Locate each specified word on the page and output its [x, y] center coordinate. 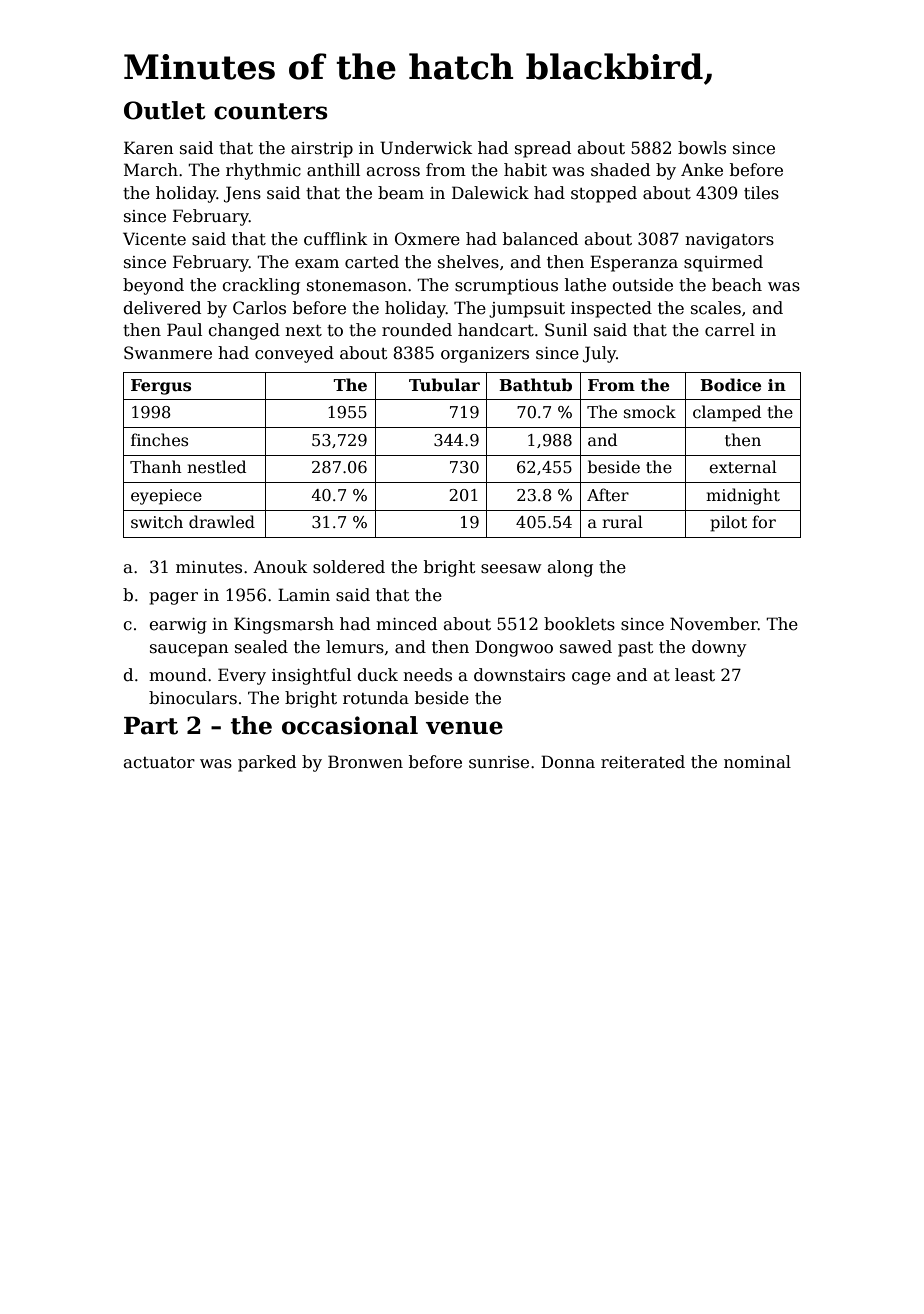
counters [271, 111]
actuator [159, 763]
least [695, 675]
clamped [727, 413]
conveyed [294, 354]
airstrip [322, 150]
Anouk [280, 567]
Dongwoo [514, 648]
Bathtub [535, 385]
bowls [702, 148]
